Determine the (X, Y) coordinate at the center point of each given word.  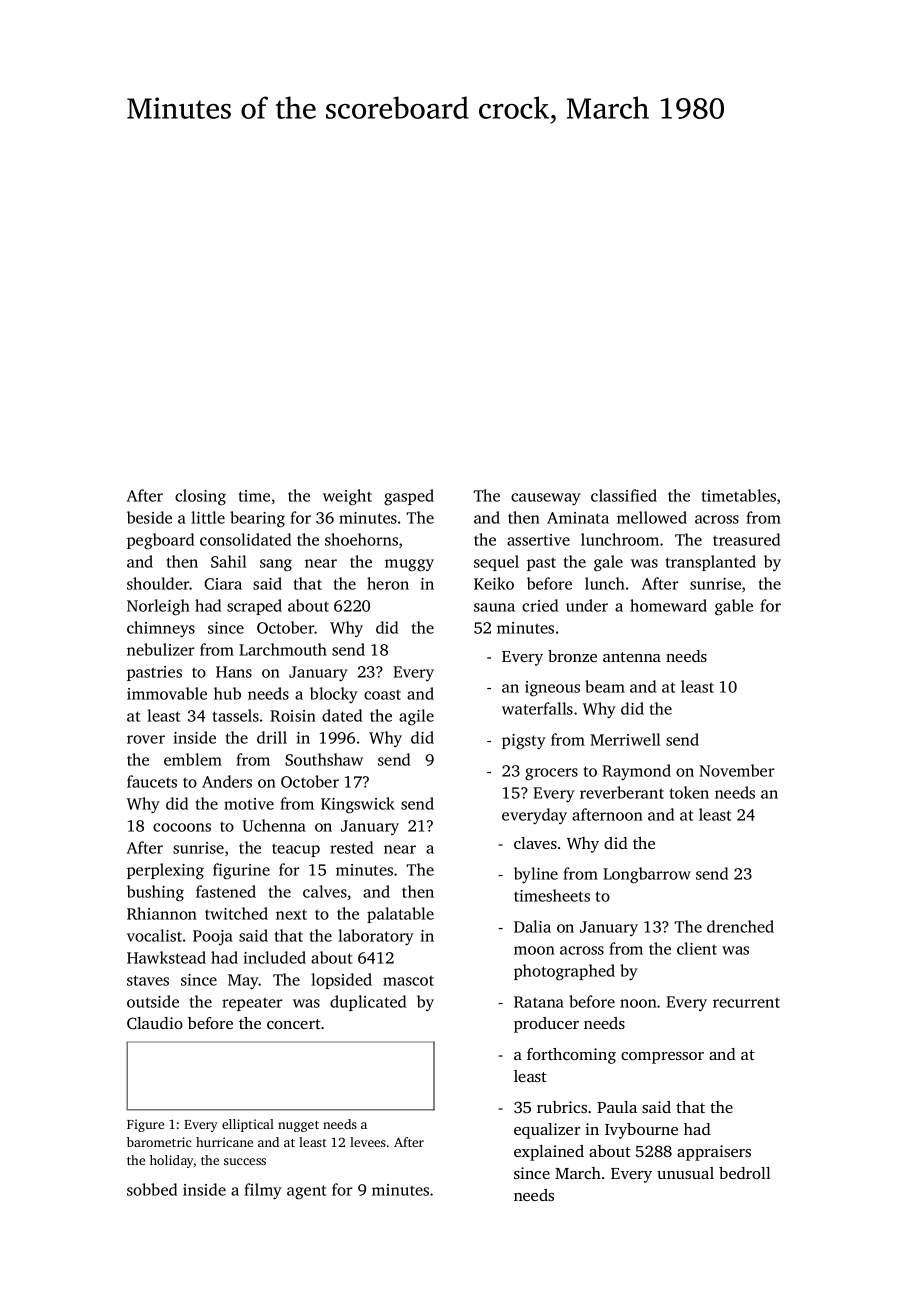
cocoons (182, 827)
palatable (400, 915)
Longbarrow (647, 875)
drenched (740, 926)
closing (200, 497)
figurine (241, 871)
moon (534, 950)
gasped (409, 497)
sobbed (152, 1189)
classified (624, 495)
